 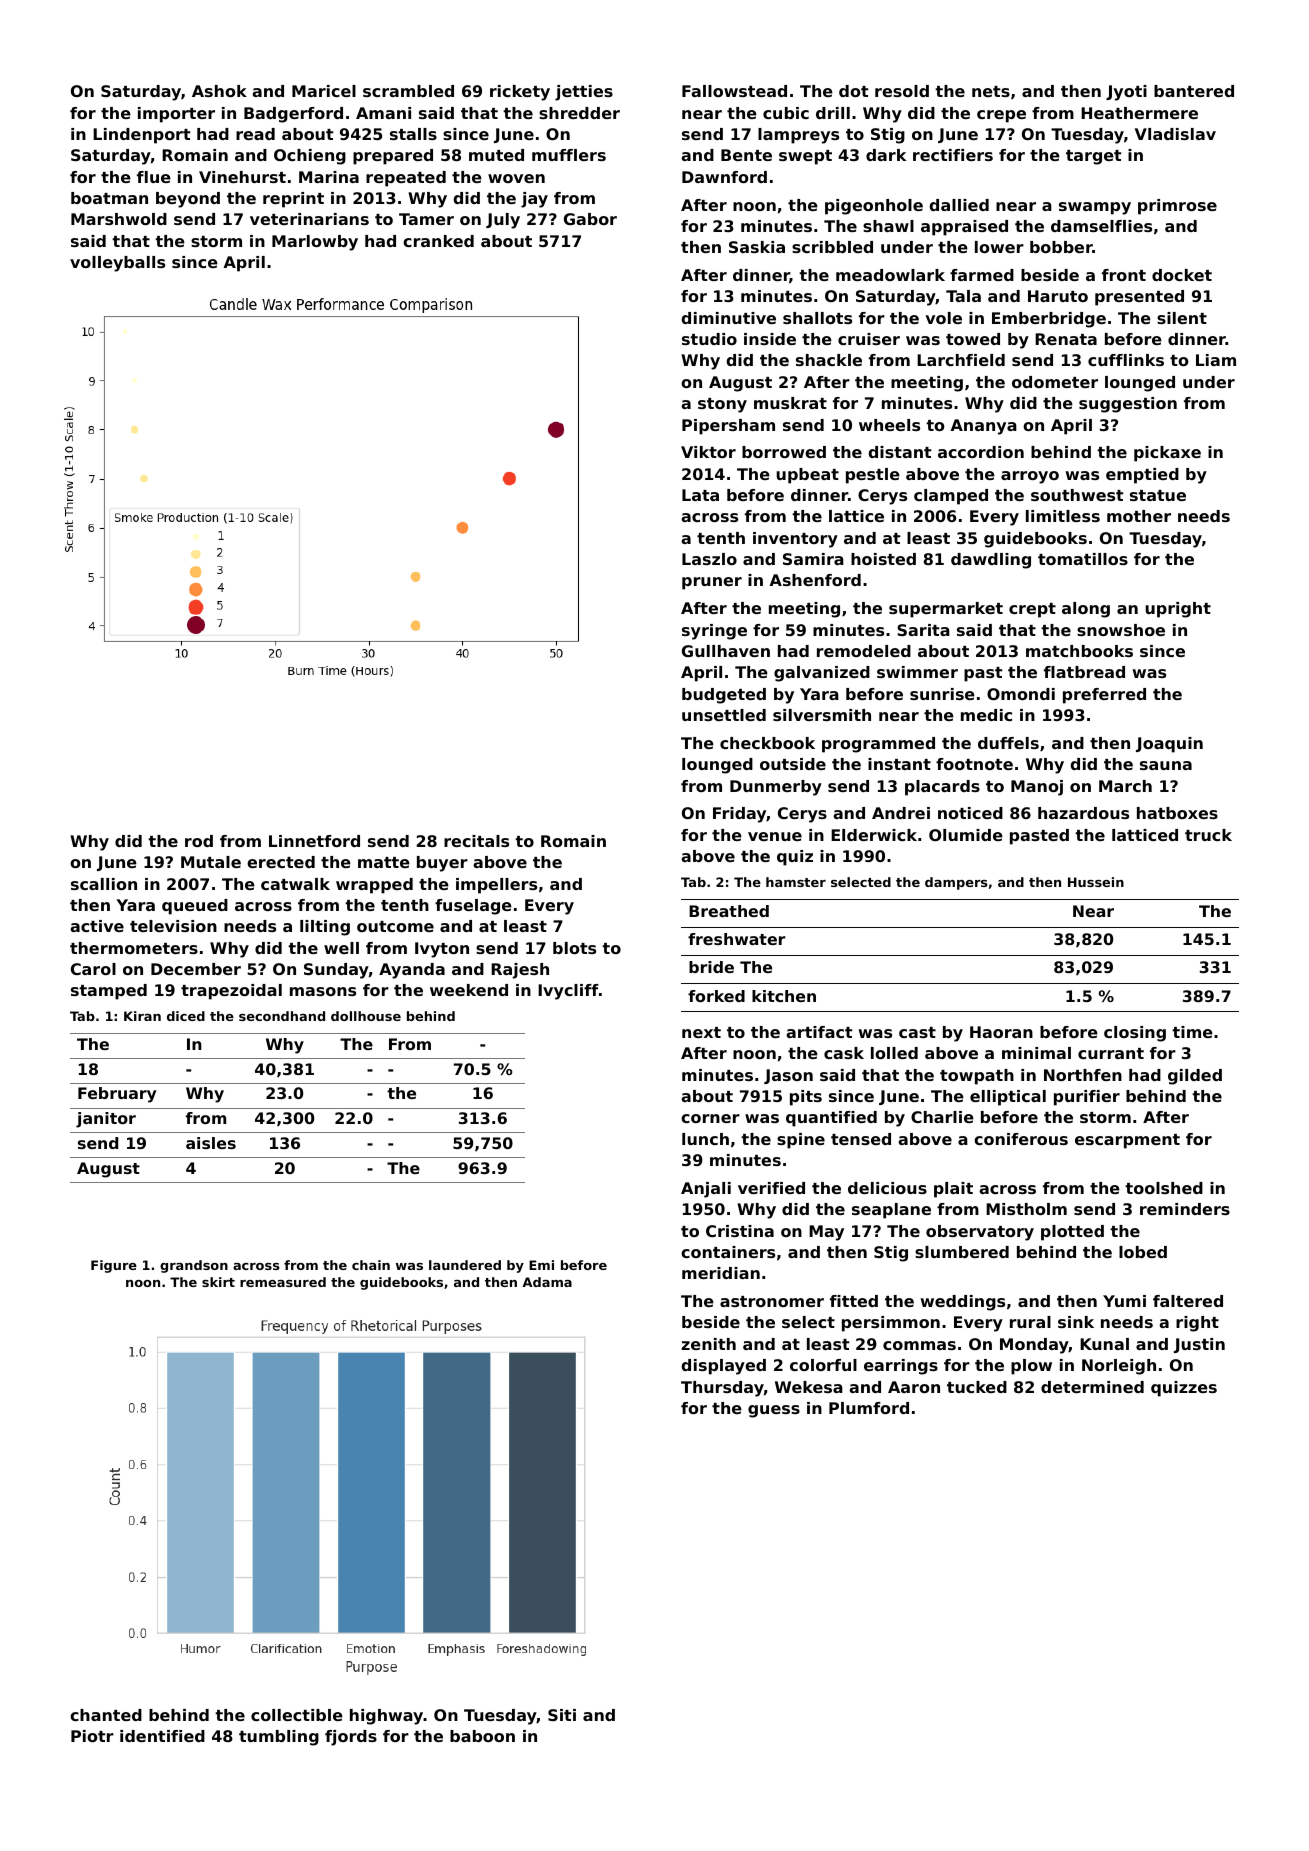 What do you see at coordinates (708, 1344) in the screenshot?
I see `zenith` at bounding box center [708, 1344].
